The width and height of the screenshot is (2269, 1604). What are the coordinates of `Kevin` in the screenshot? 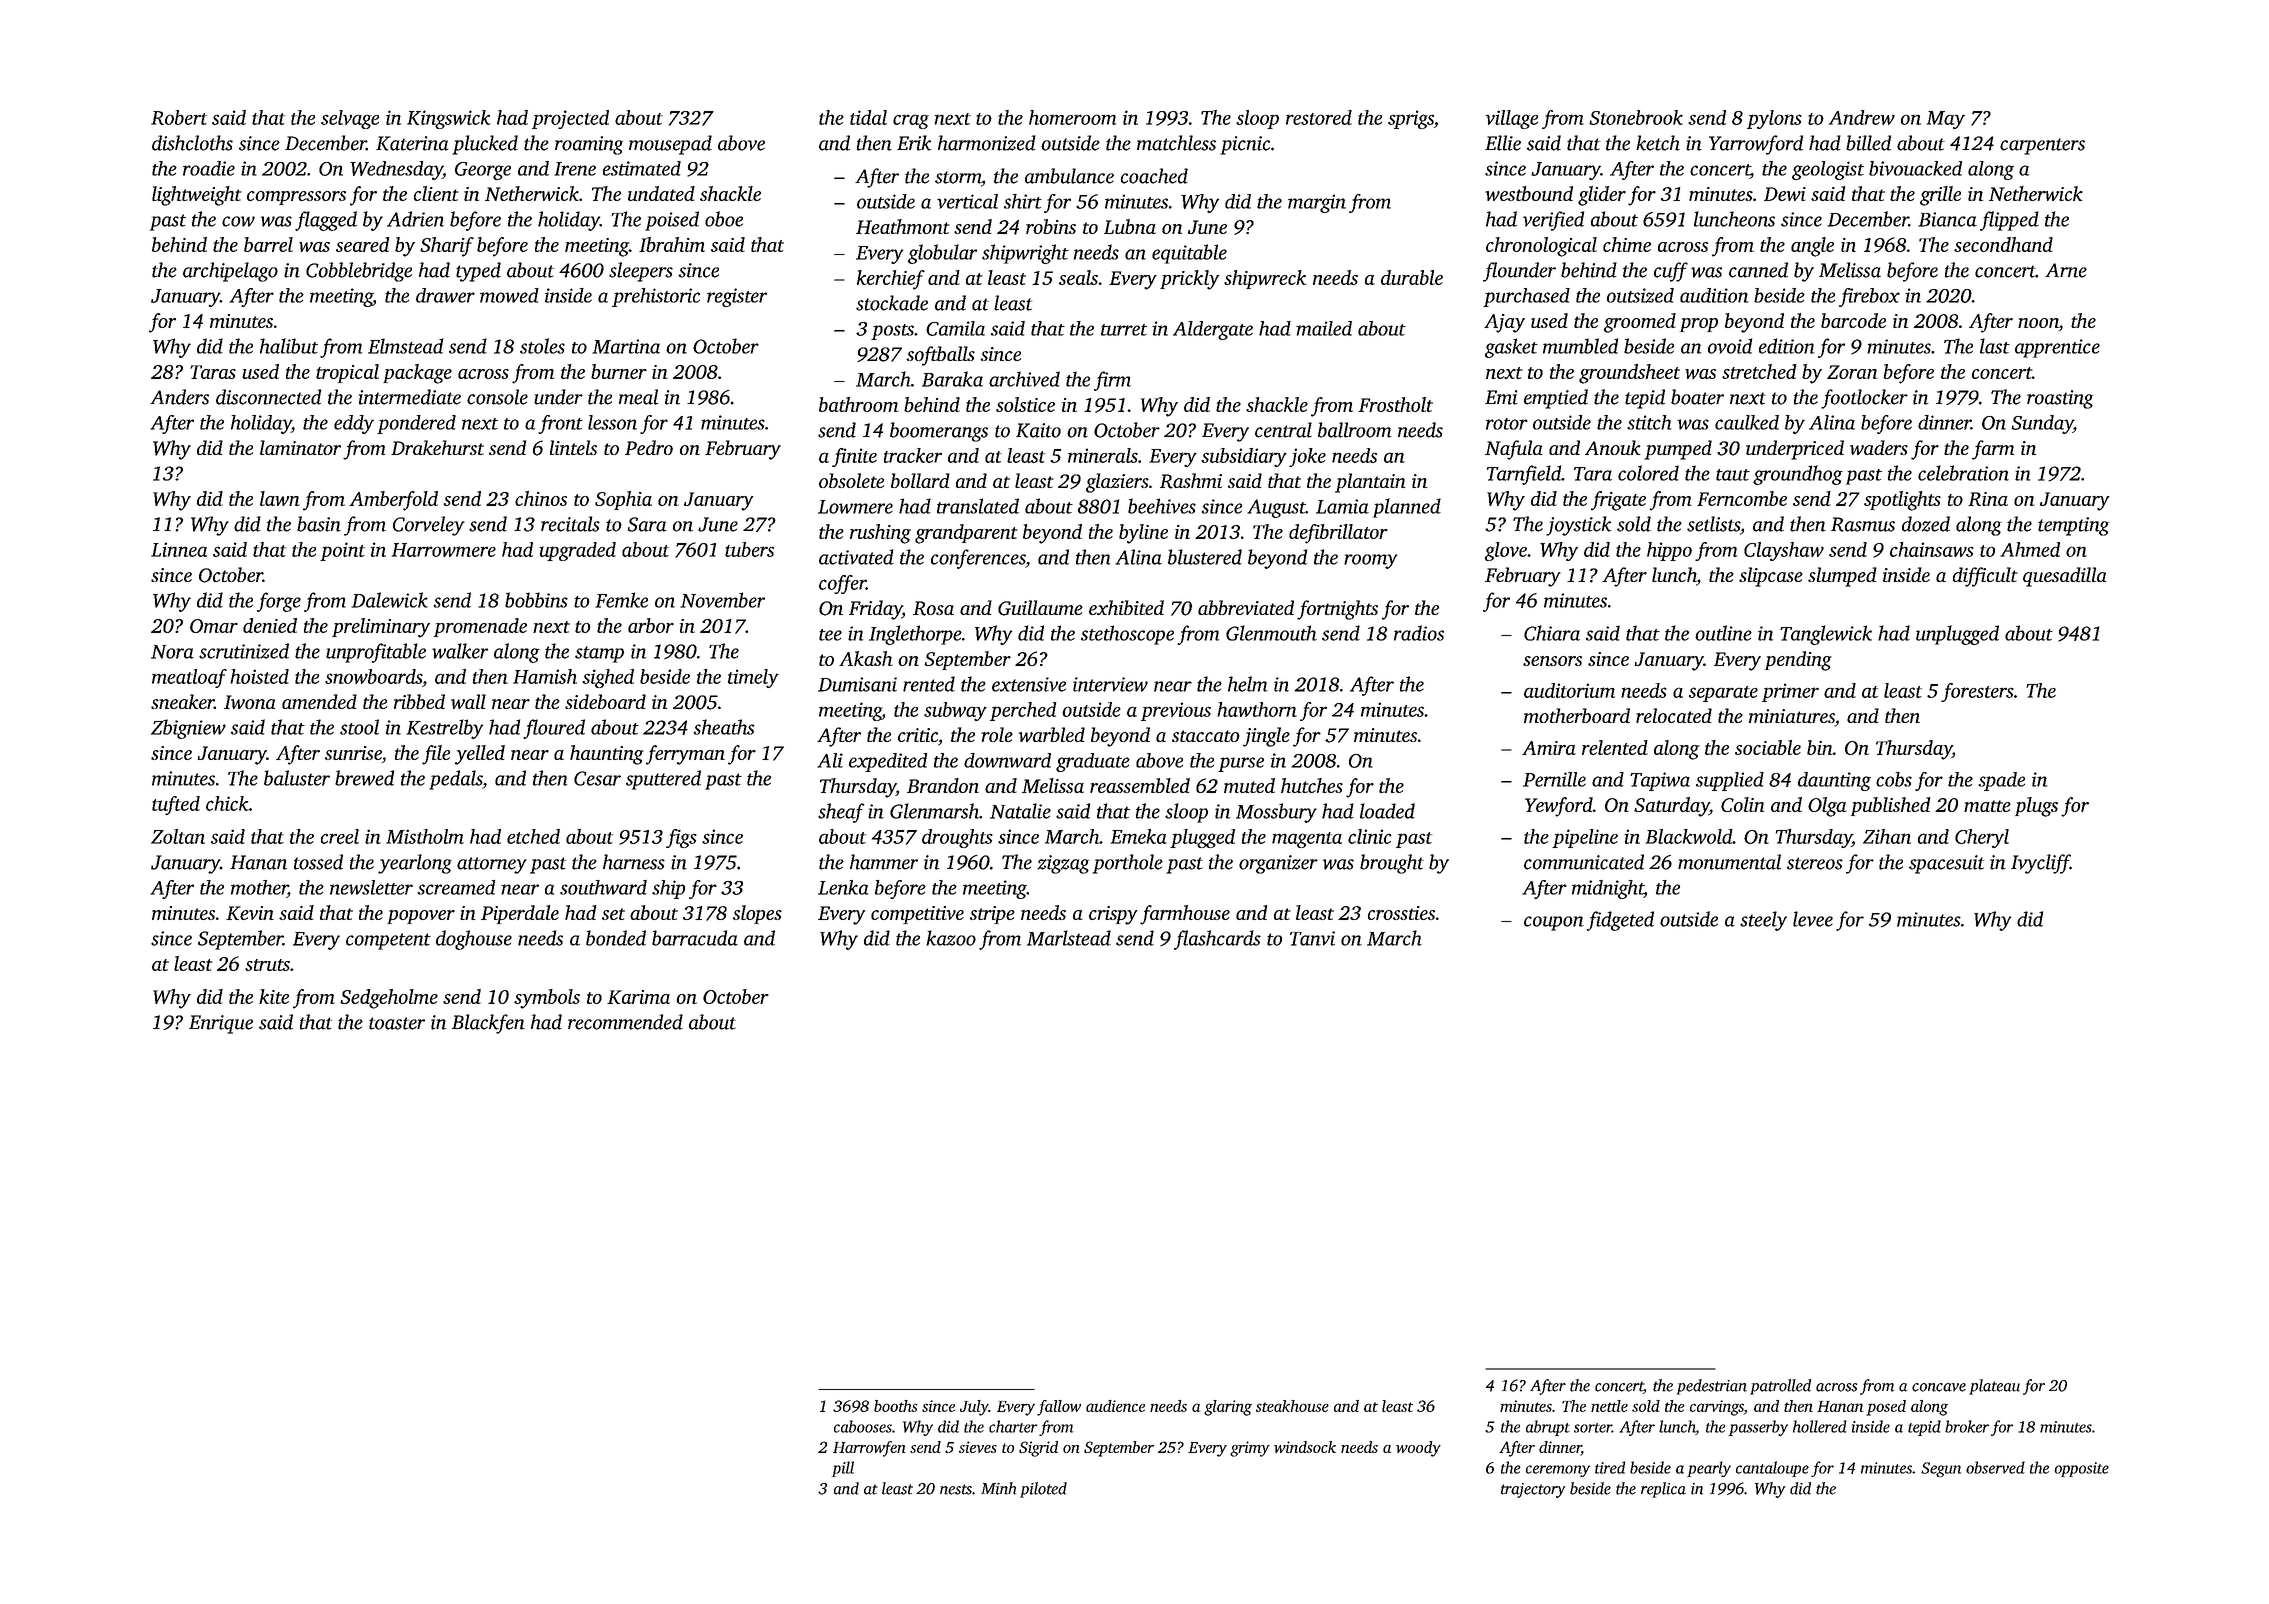 It's located at (250, 913).
